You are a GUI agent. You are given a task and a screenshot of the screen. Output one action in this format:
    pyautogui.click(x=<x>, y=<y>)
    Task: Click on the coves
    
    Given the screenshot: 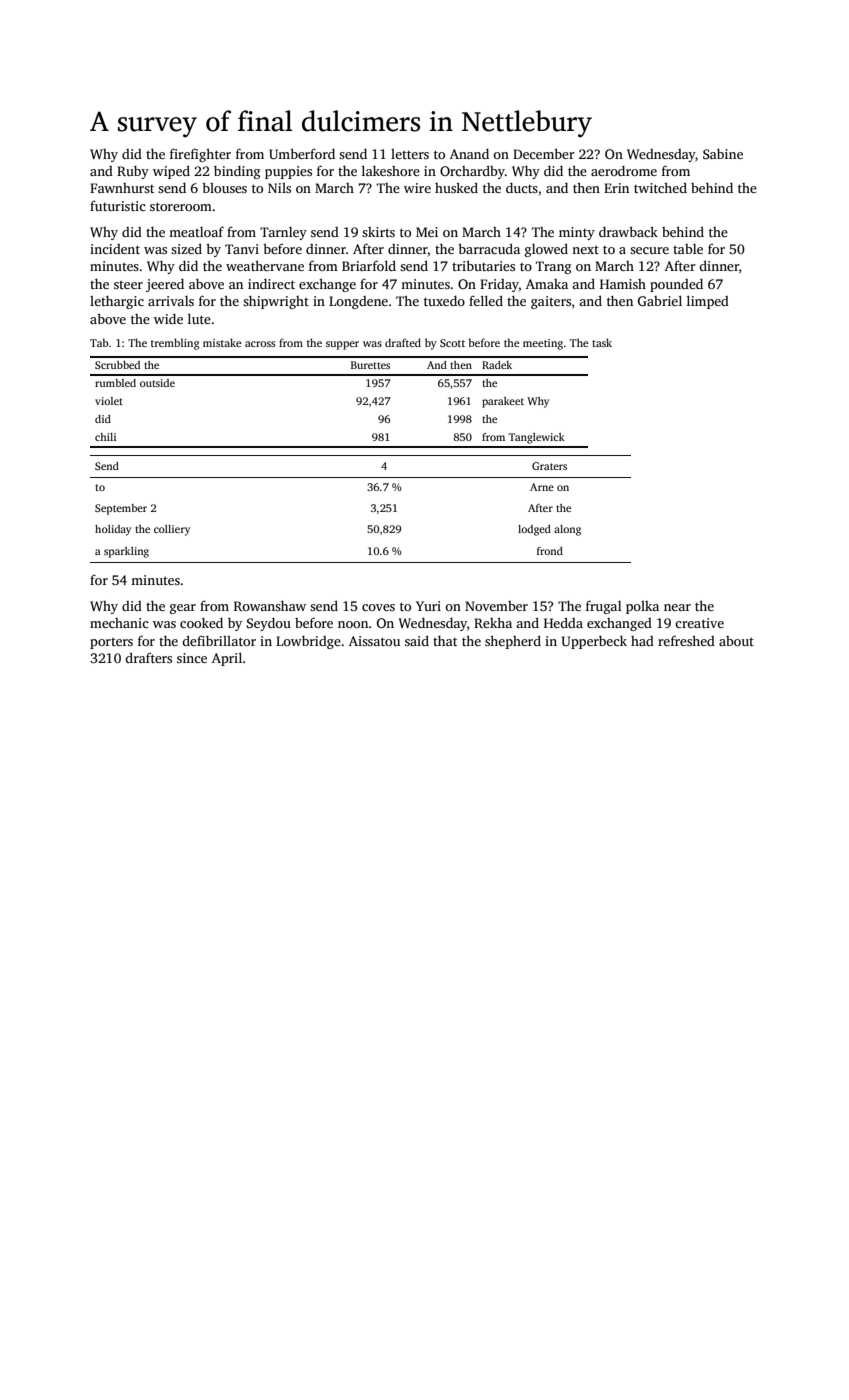 What is the action you would take?
    pyautogui.click(x=378, y=607)
